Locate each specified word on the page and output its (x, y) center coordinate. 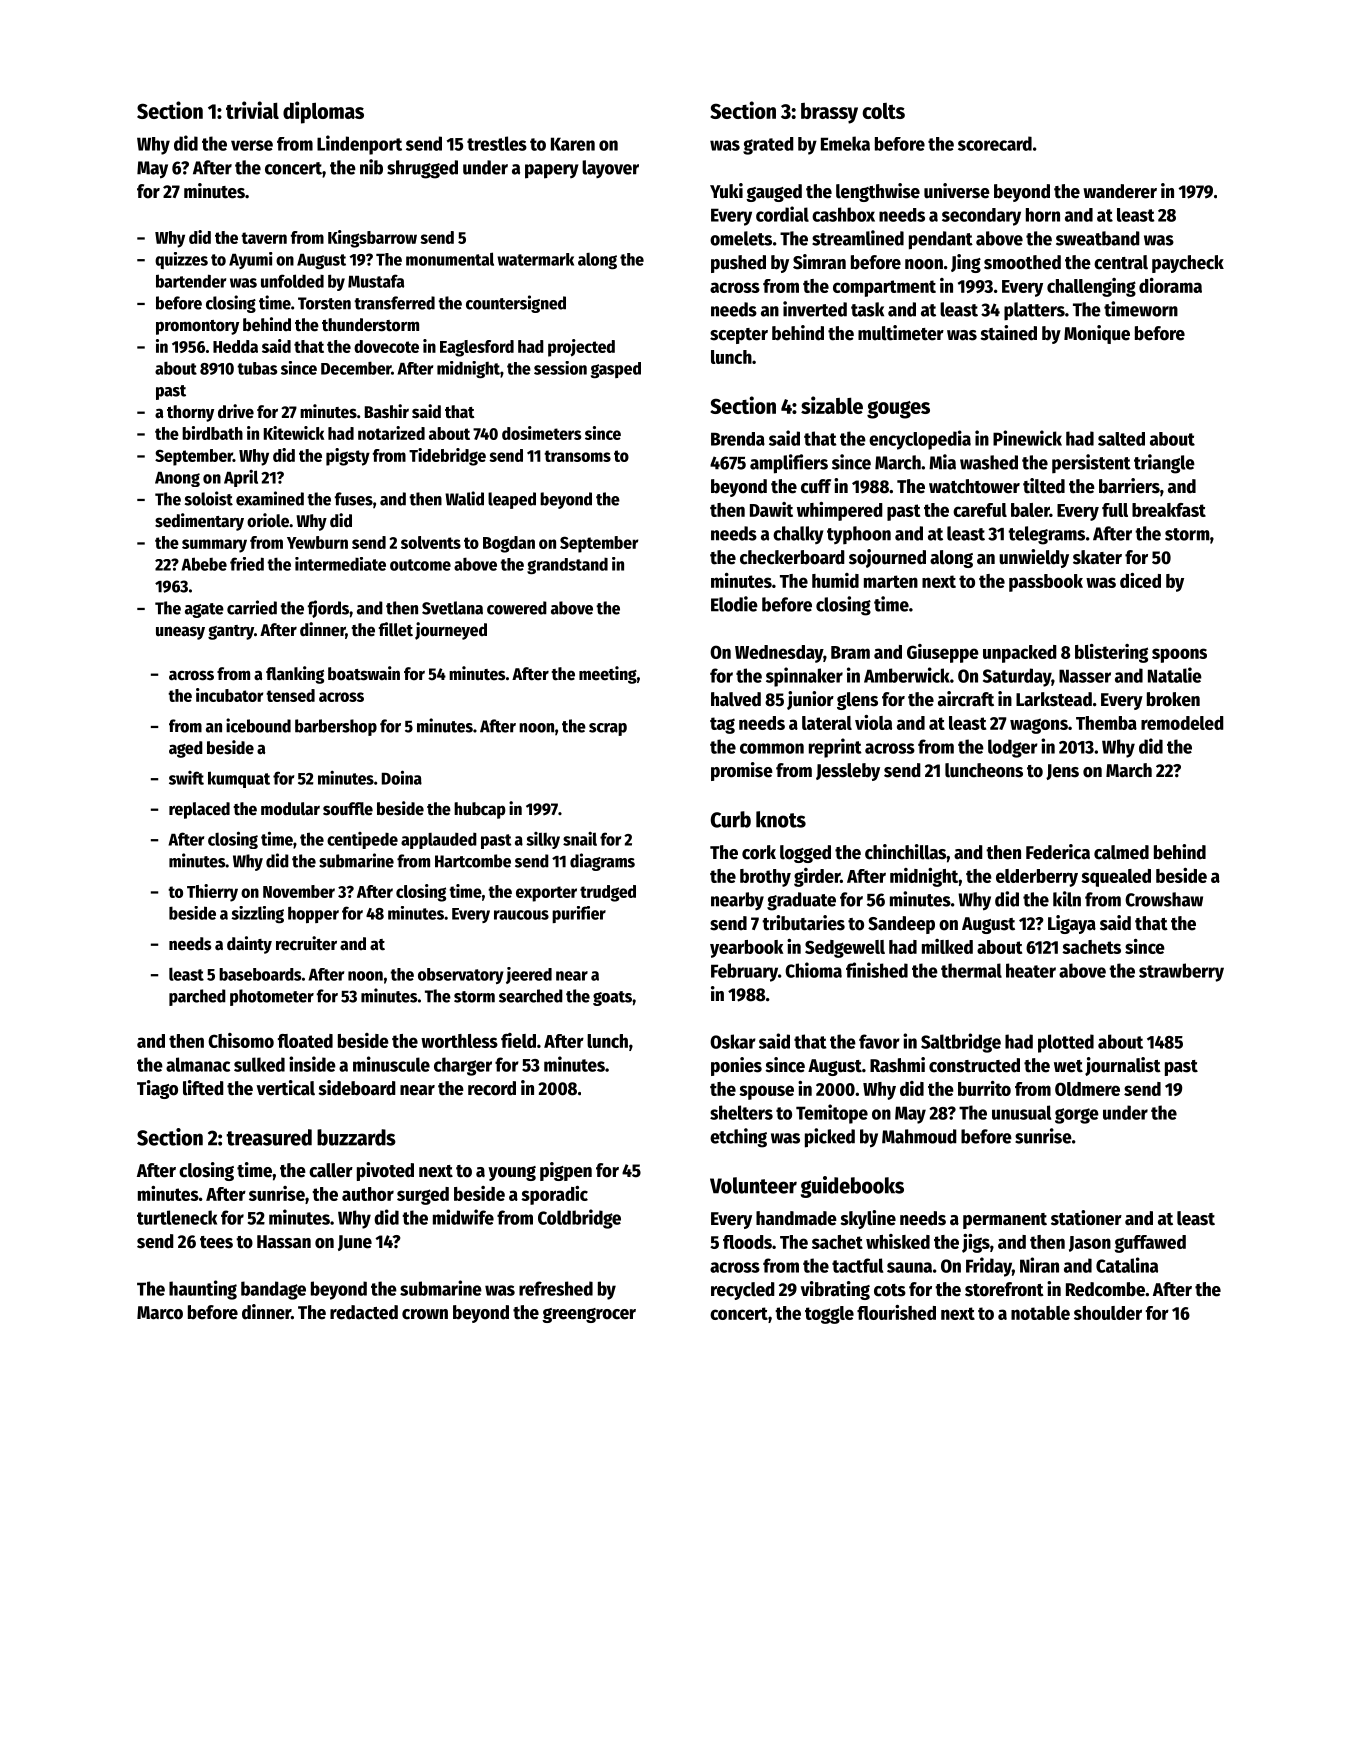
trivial (252, 110)
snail (580, 839)
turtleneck (177, 1217)
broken (1173, 699)
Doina (402, 777)
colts (883, 111)
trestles (497, 143)
